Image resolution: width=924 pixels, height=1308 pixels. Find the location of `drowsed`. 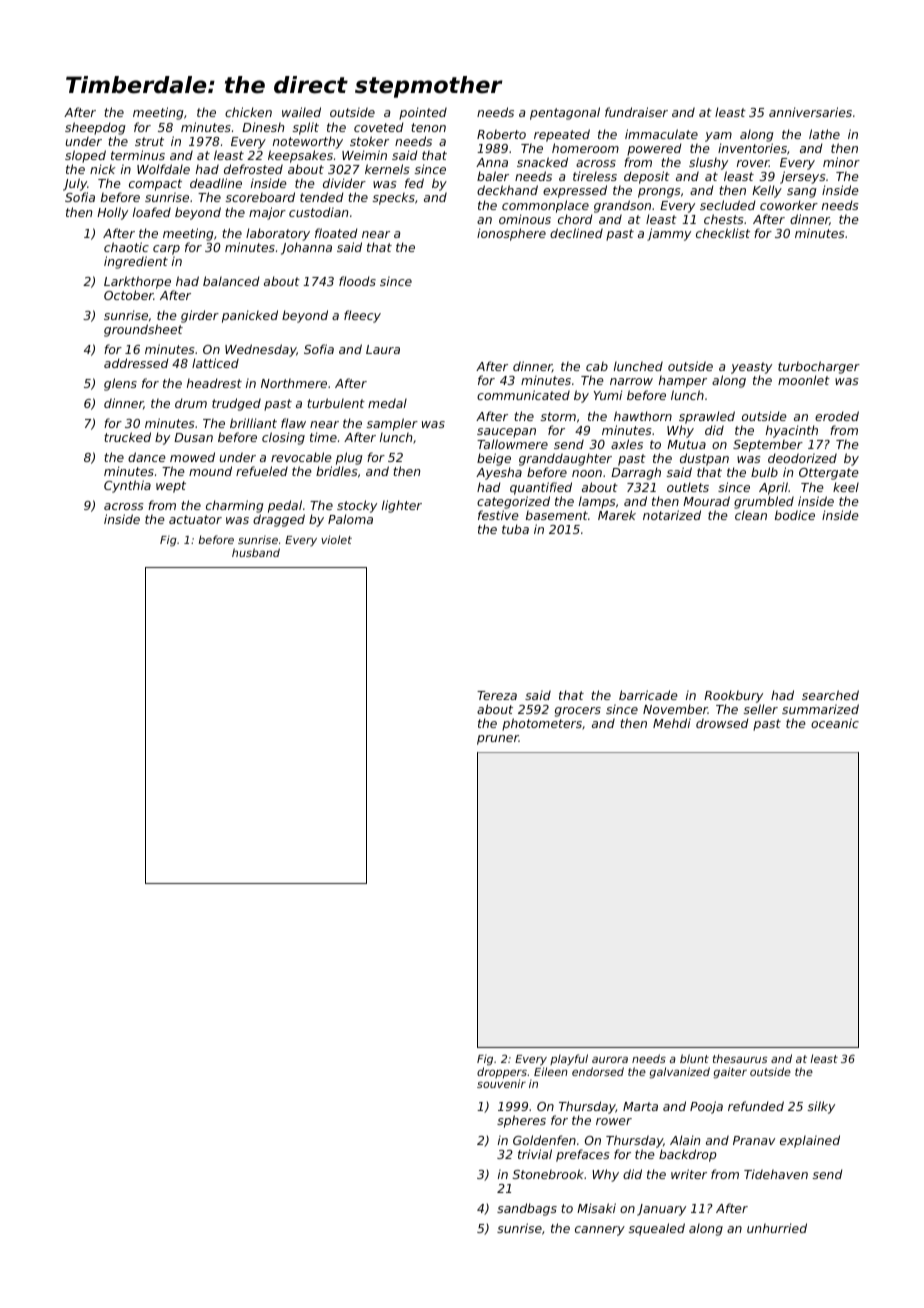

drowsed is located at coordinates (722, 723).
